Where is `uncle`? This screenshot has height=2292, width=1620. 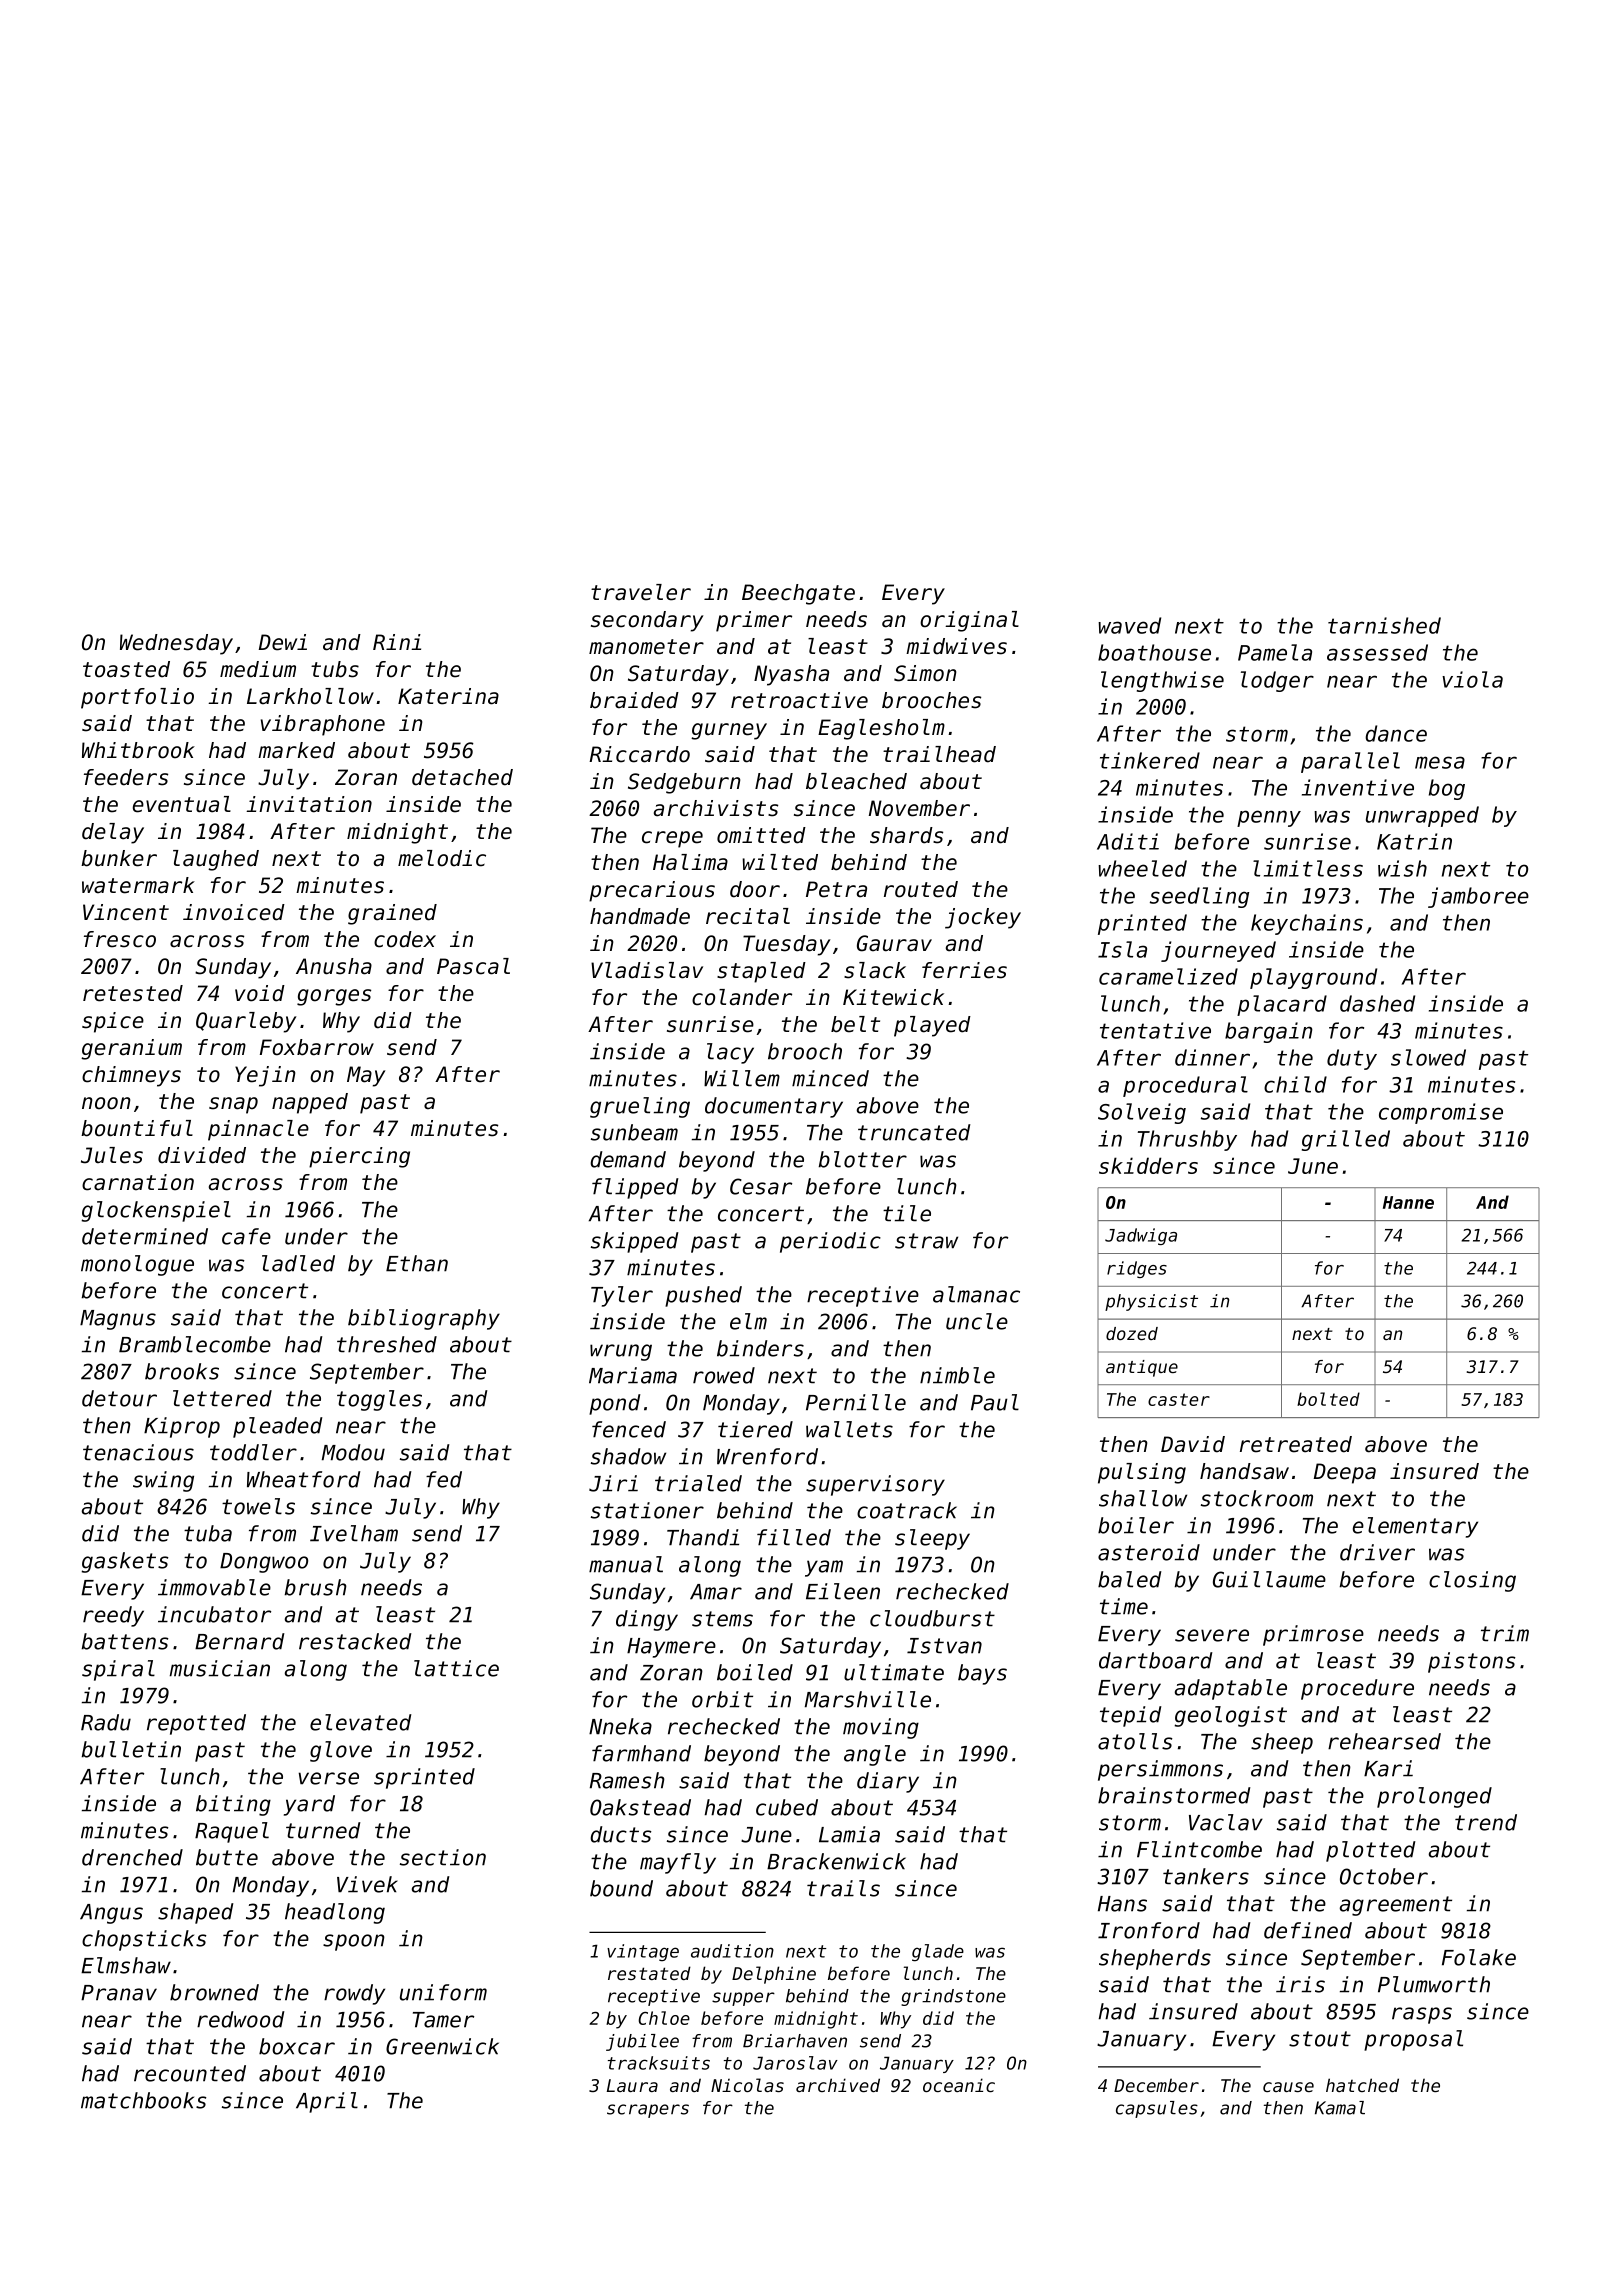
uncle is located at coordinates (977, 1321).
